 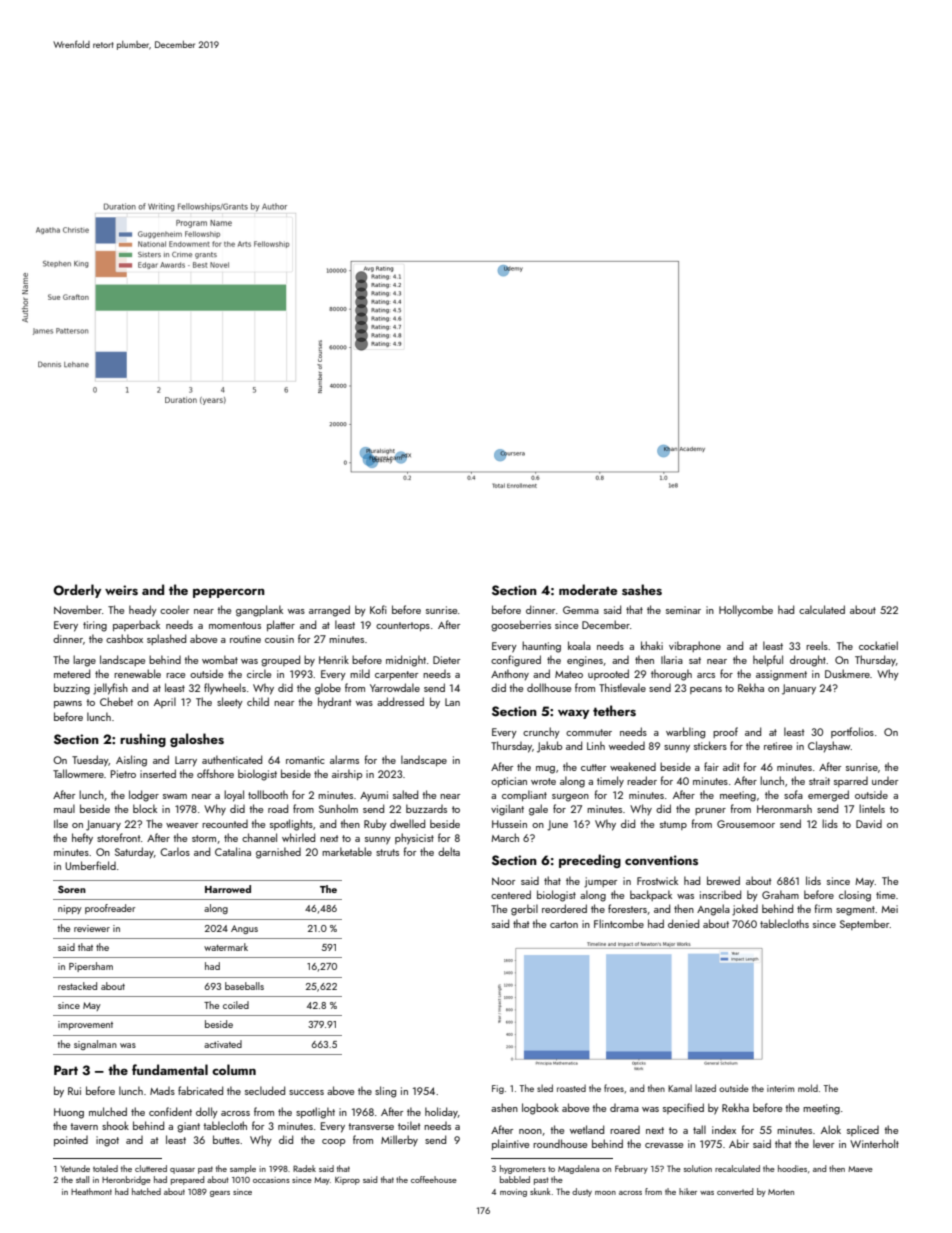 I want to click on solution, so click(x=698, y=1168).
